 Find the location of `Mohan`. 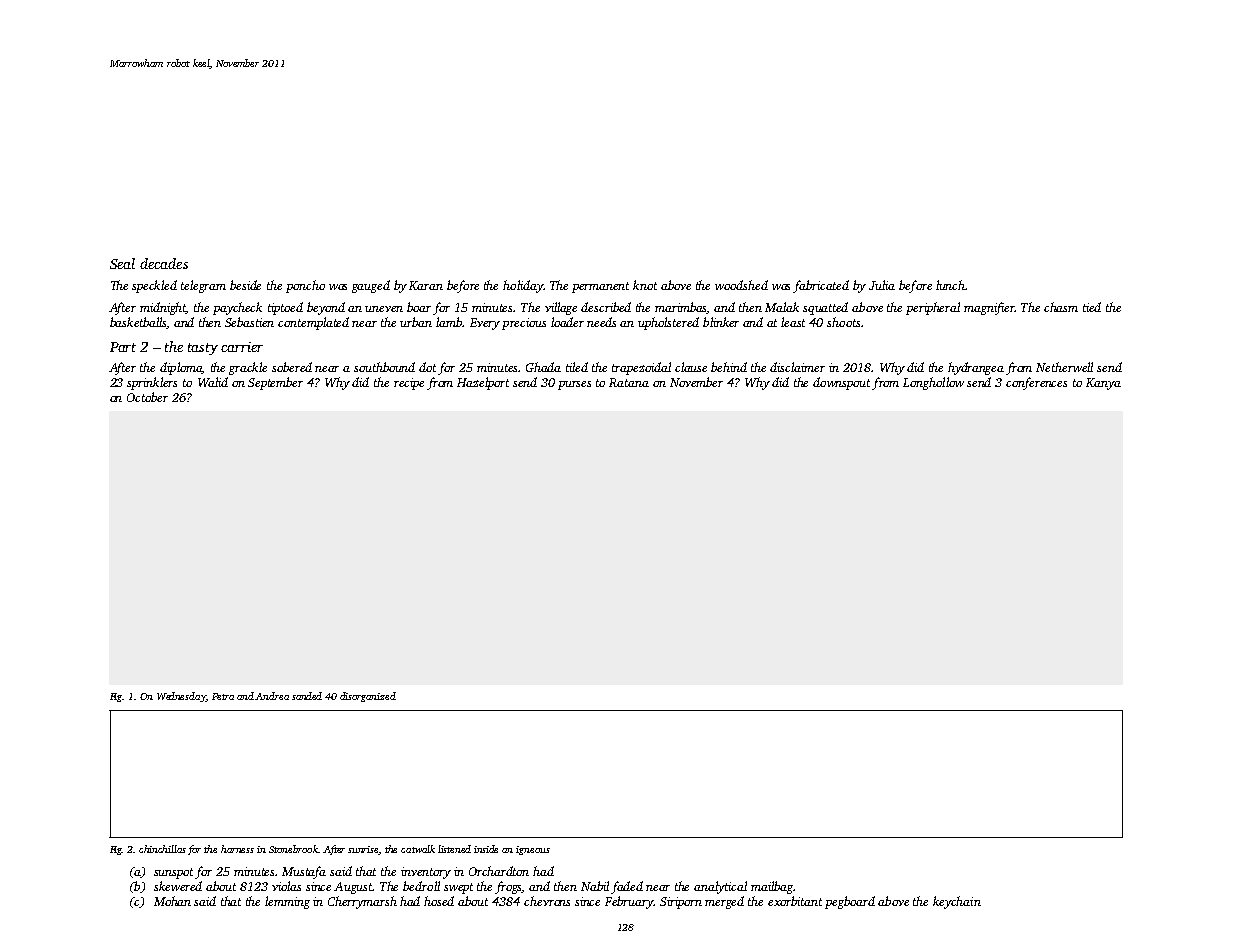

Mohan is located at coordinates (172, 901).
